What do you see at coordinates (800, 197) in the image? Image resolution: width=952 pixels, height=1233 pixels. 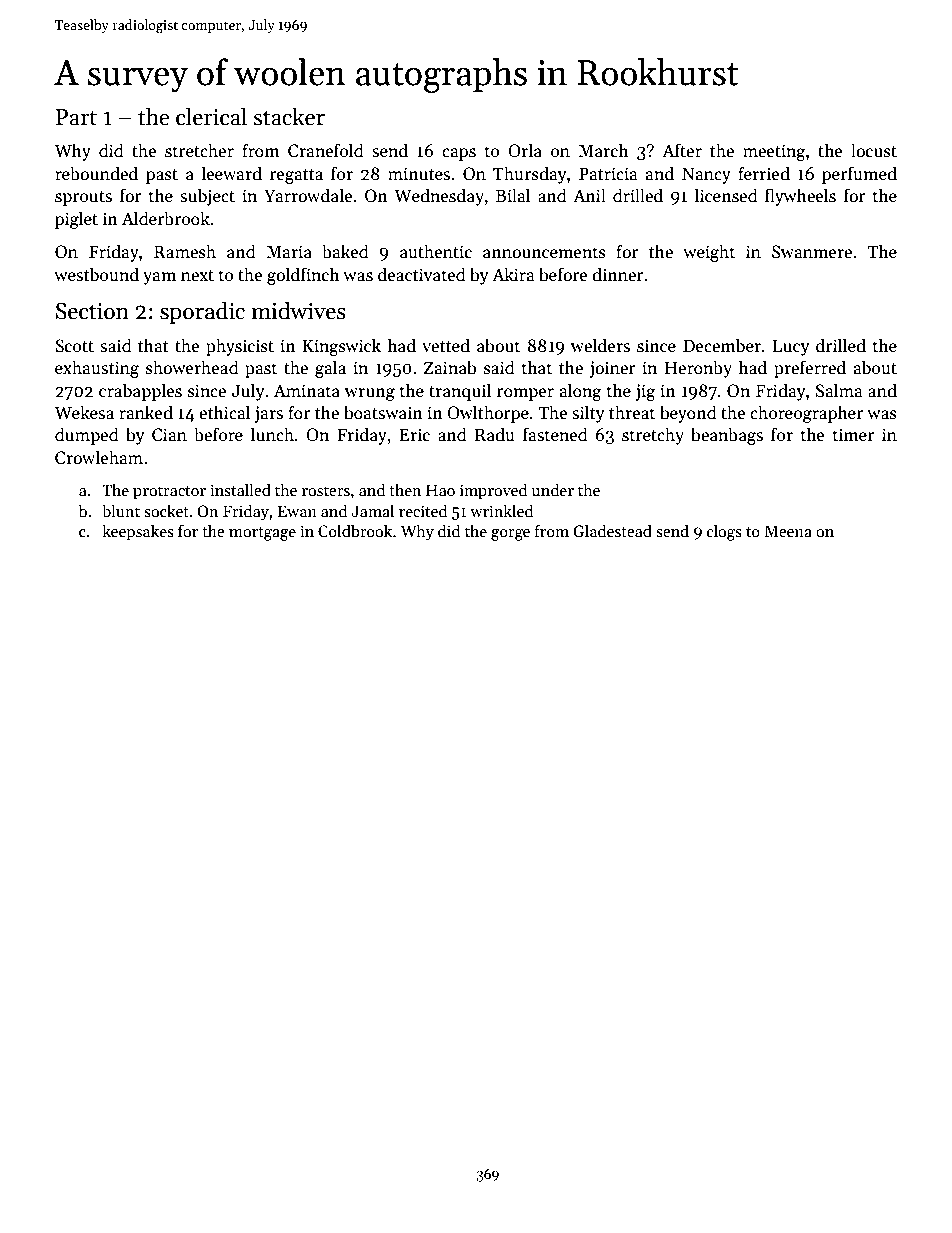 I see `flywheels` at bounding box center [800, 197].
